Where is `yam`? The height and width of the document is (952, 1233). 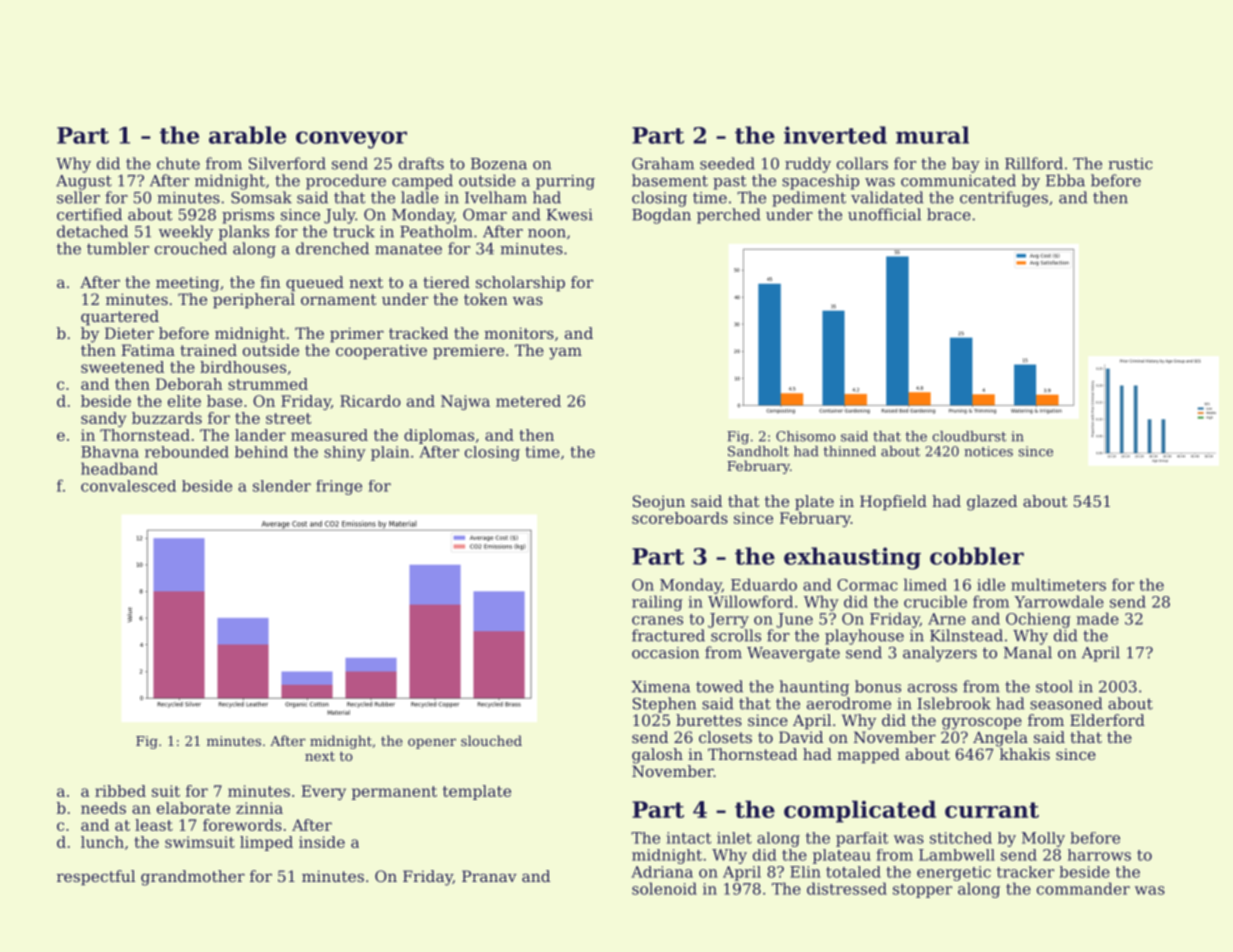
yam is located at coordinates (565, 354).
